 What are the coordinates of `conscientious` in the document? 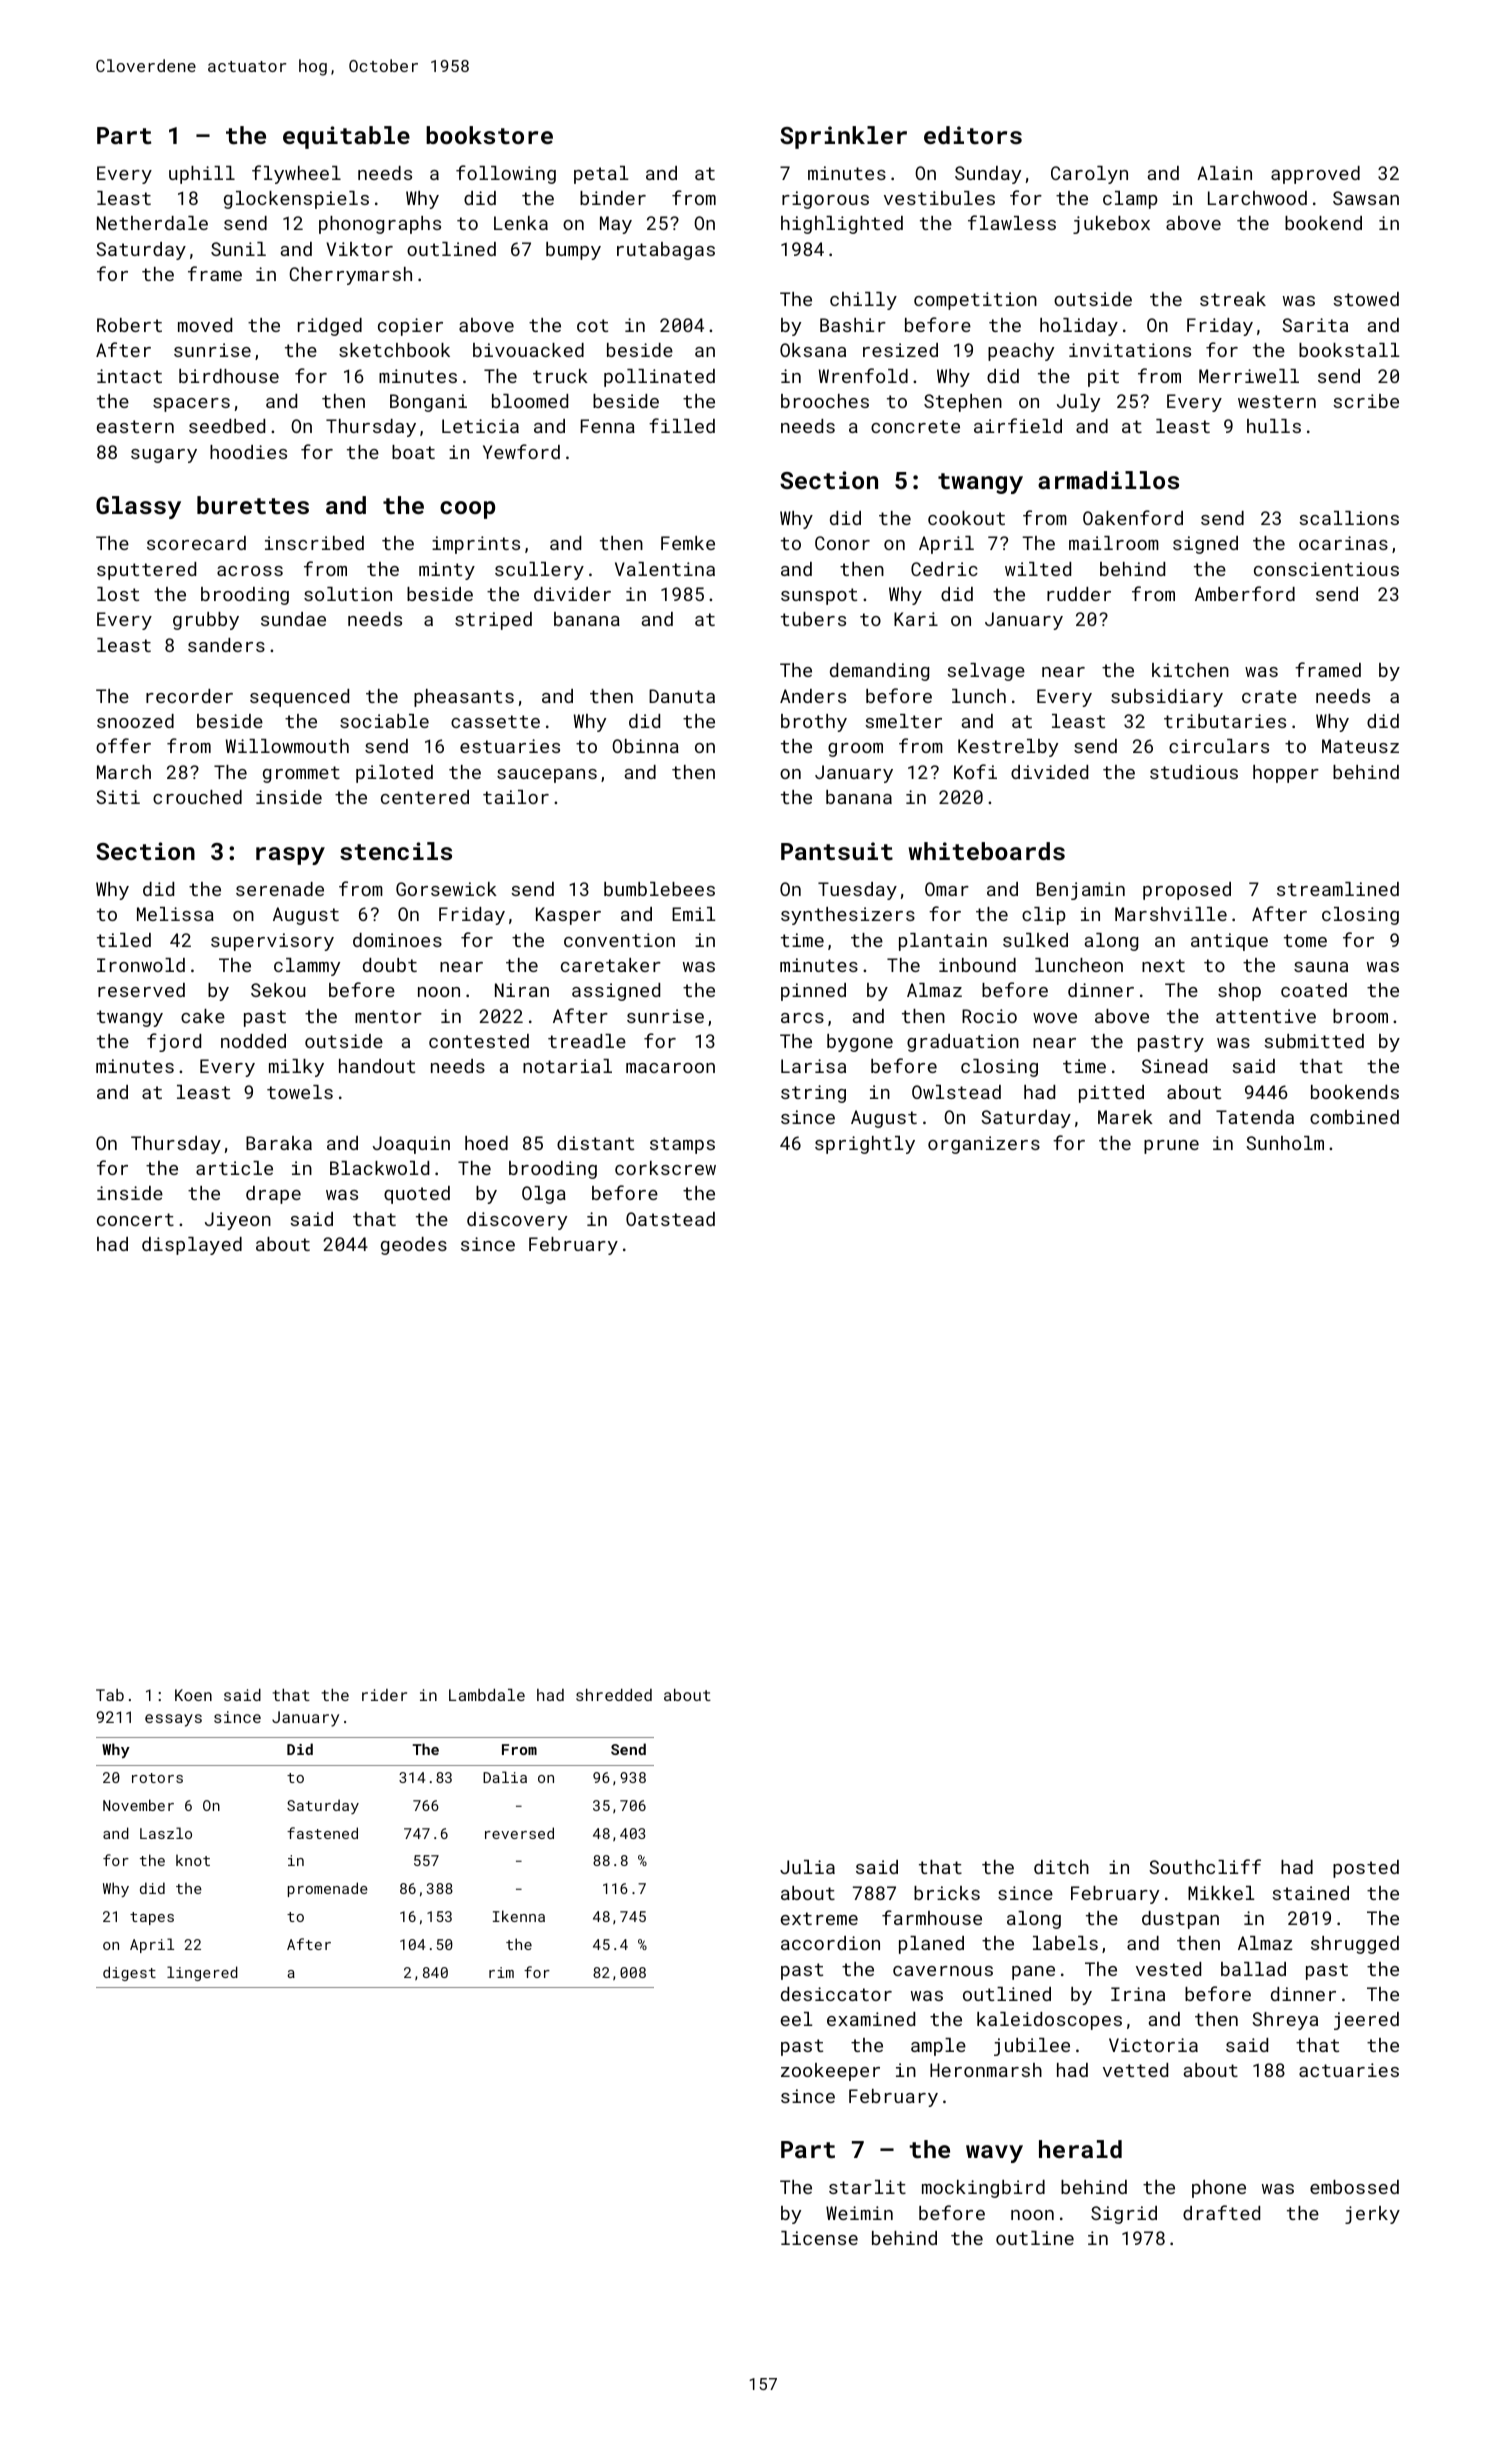 It's located at (1326, 569).
